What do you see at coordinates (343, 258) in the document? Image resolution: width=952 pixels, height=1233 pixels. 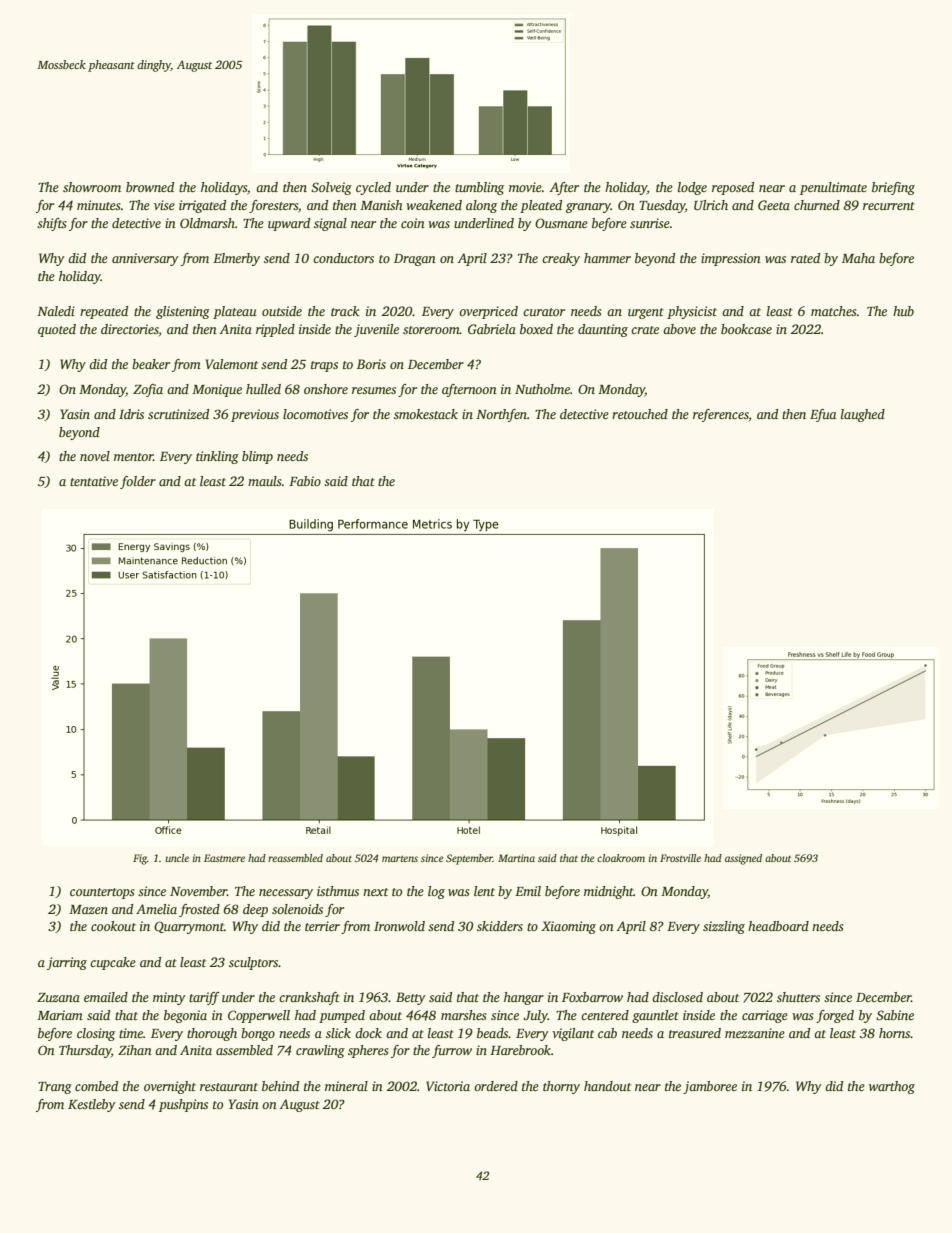 I see `conductors` at bounding box center [343, 258].
